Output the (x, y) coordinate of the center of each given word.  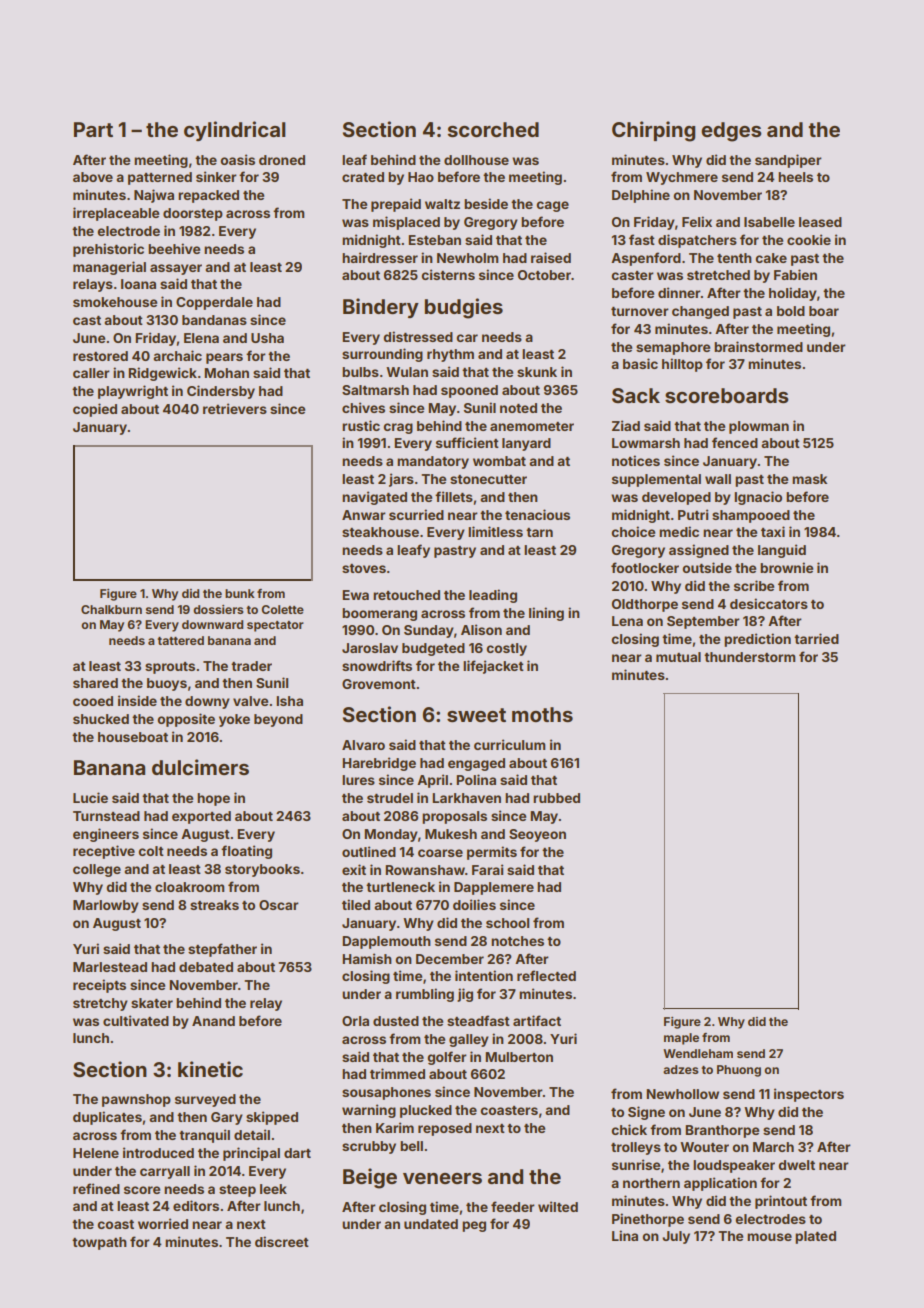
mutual (678, 657)
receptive (104, 852)
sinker (216, 176)
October (544, 275)
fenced (735, 442)
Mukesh (451, 834)
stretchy (100, 1004)
